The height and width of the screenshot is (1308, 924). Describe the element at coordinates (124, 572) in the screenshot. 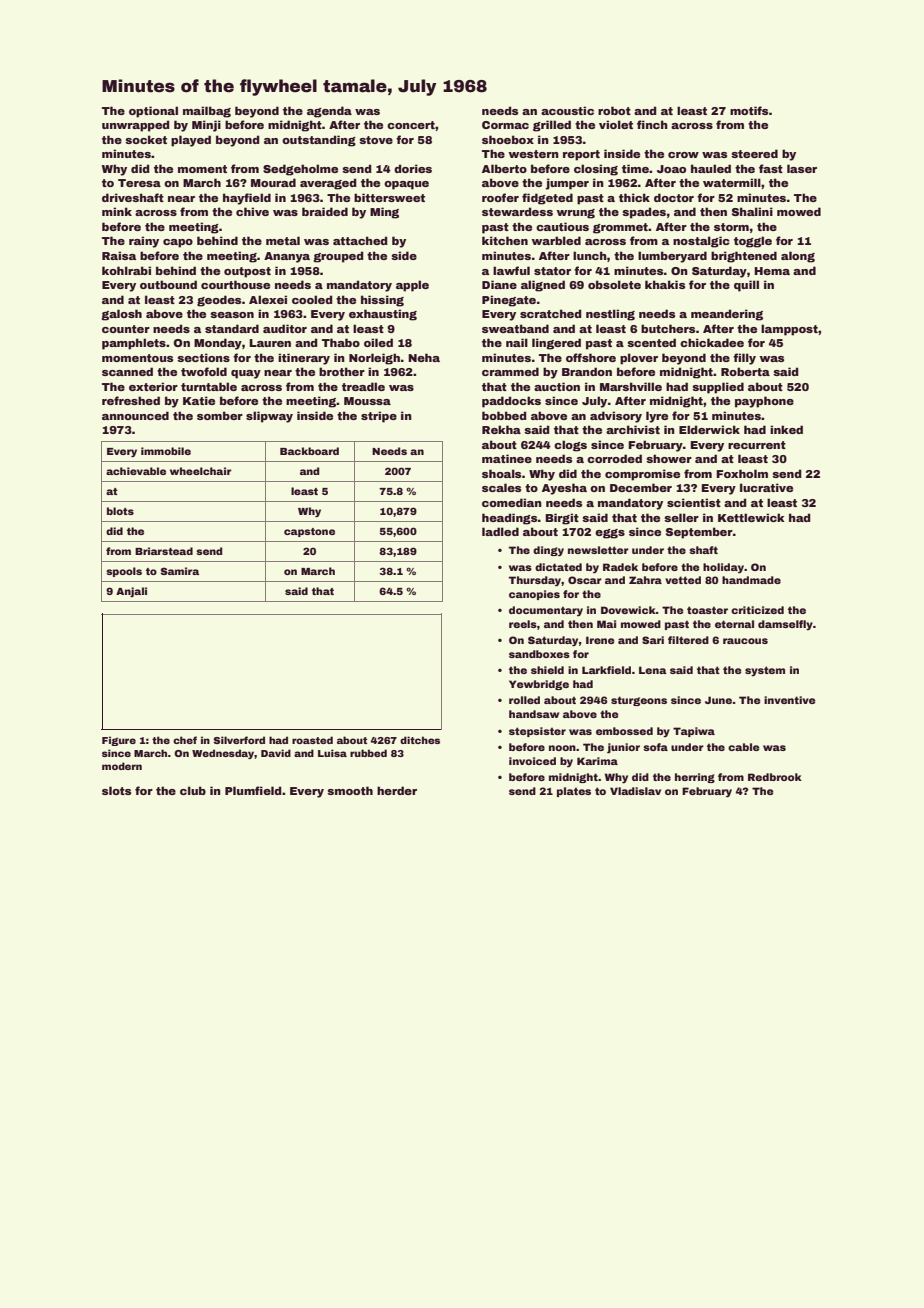

I see `spools` at that location.
